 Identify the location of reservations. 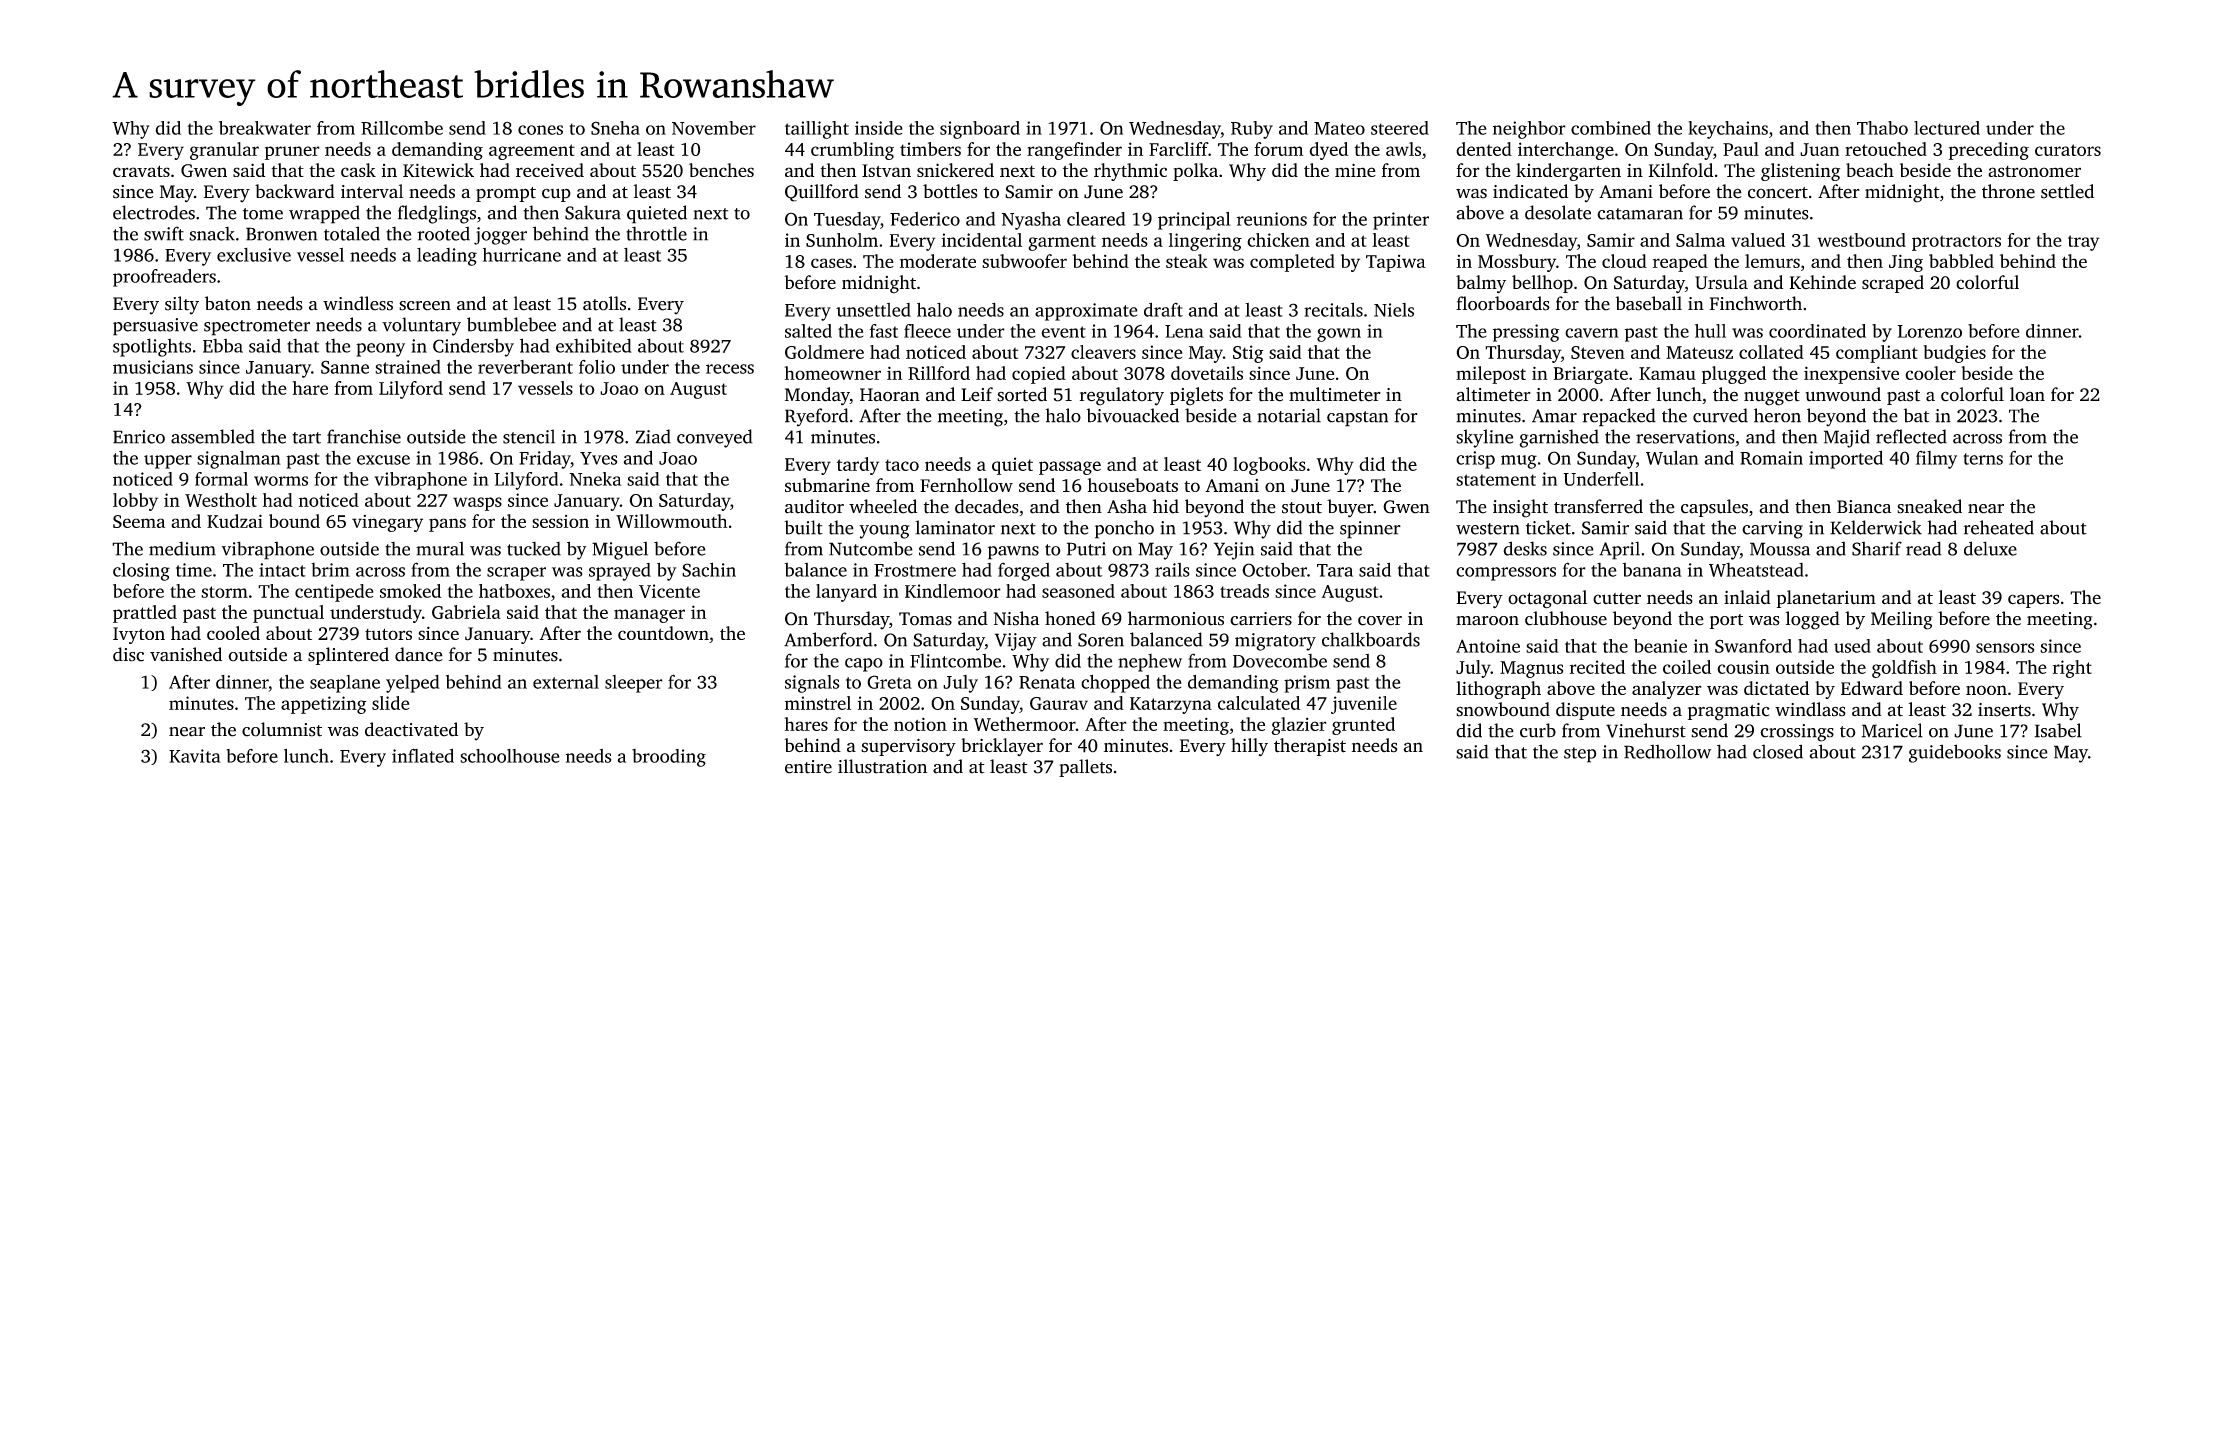
(1685, 437).
